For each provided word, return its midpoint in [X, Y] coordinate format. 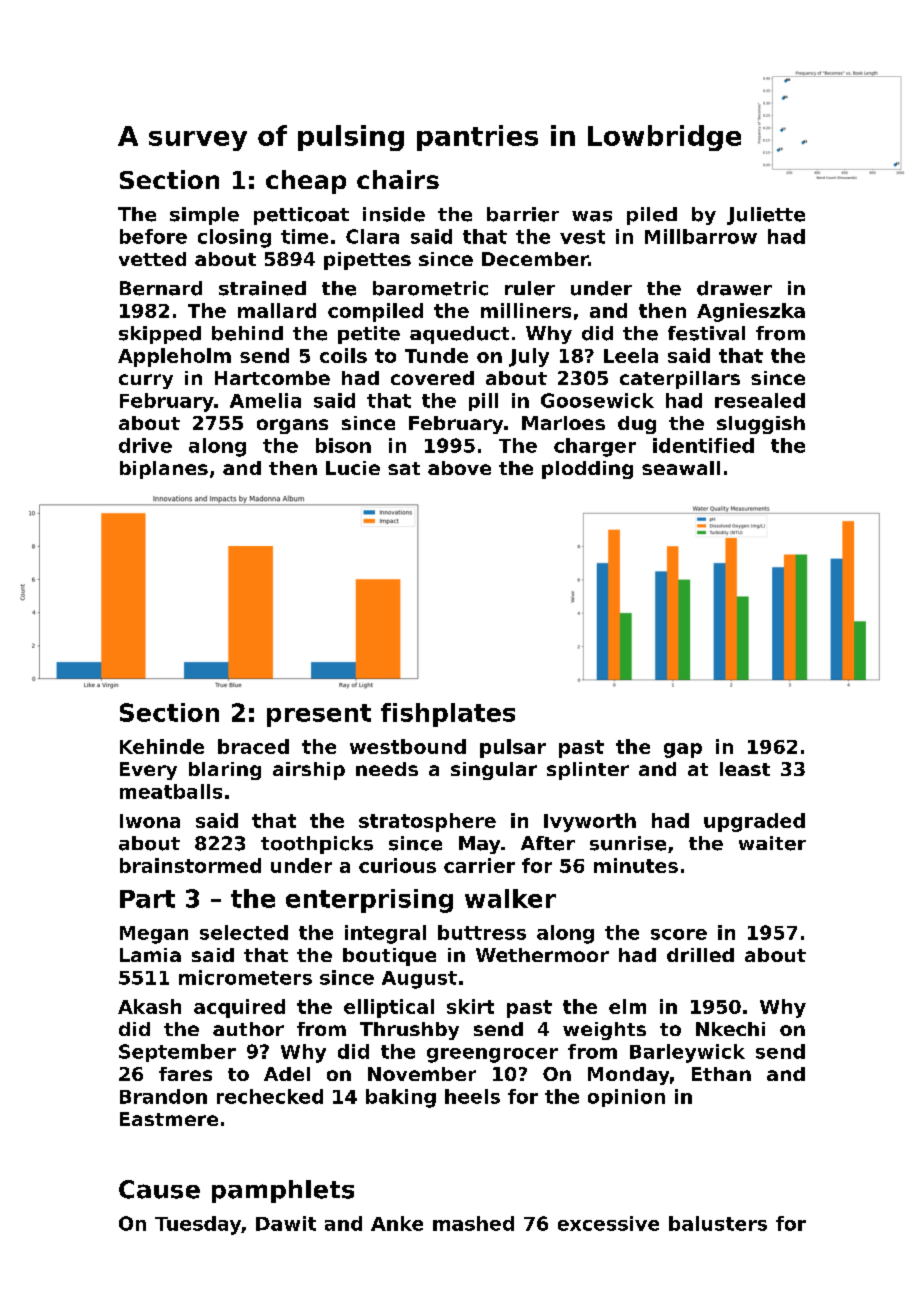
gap [683, 750]
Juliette [766, 216]
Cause [159, 1189]
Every [148, 771]
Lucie [353, 468]
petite [369, 335]
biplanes [164, 470]
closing [234, 238]
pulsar [513, 748]
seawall [681, 468]
